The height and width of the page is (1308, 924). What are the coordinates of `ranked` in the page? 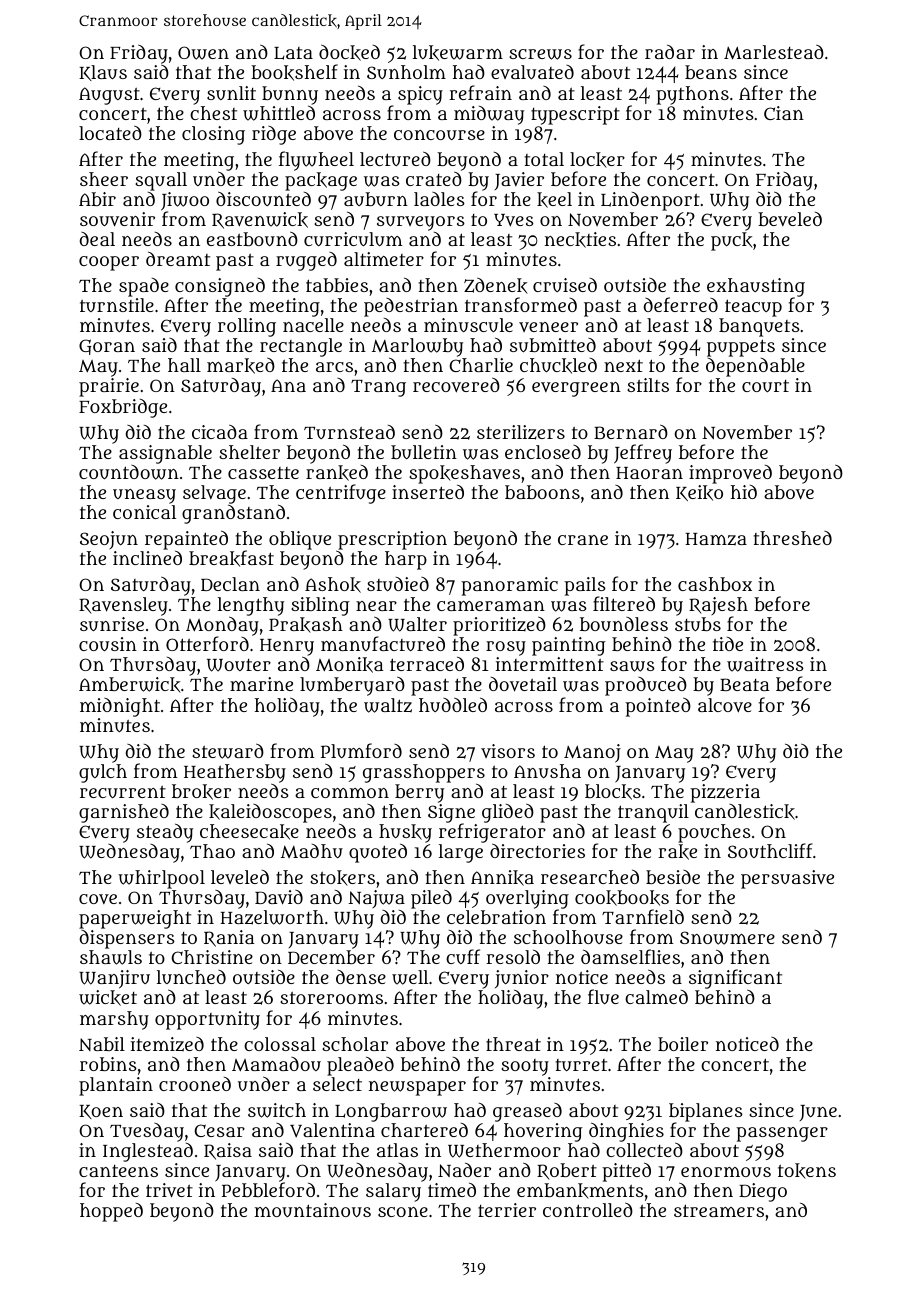 It's located at (337, 473).
